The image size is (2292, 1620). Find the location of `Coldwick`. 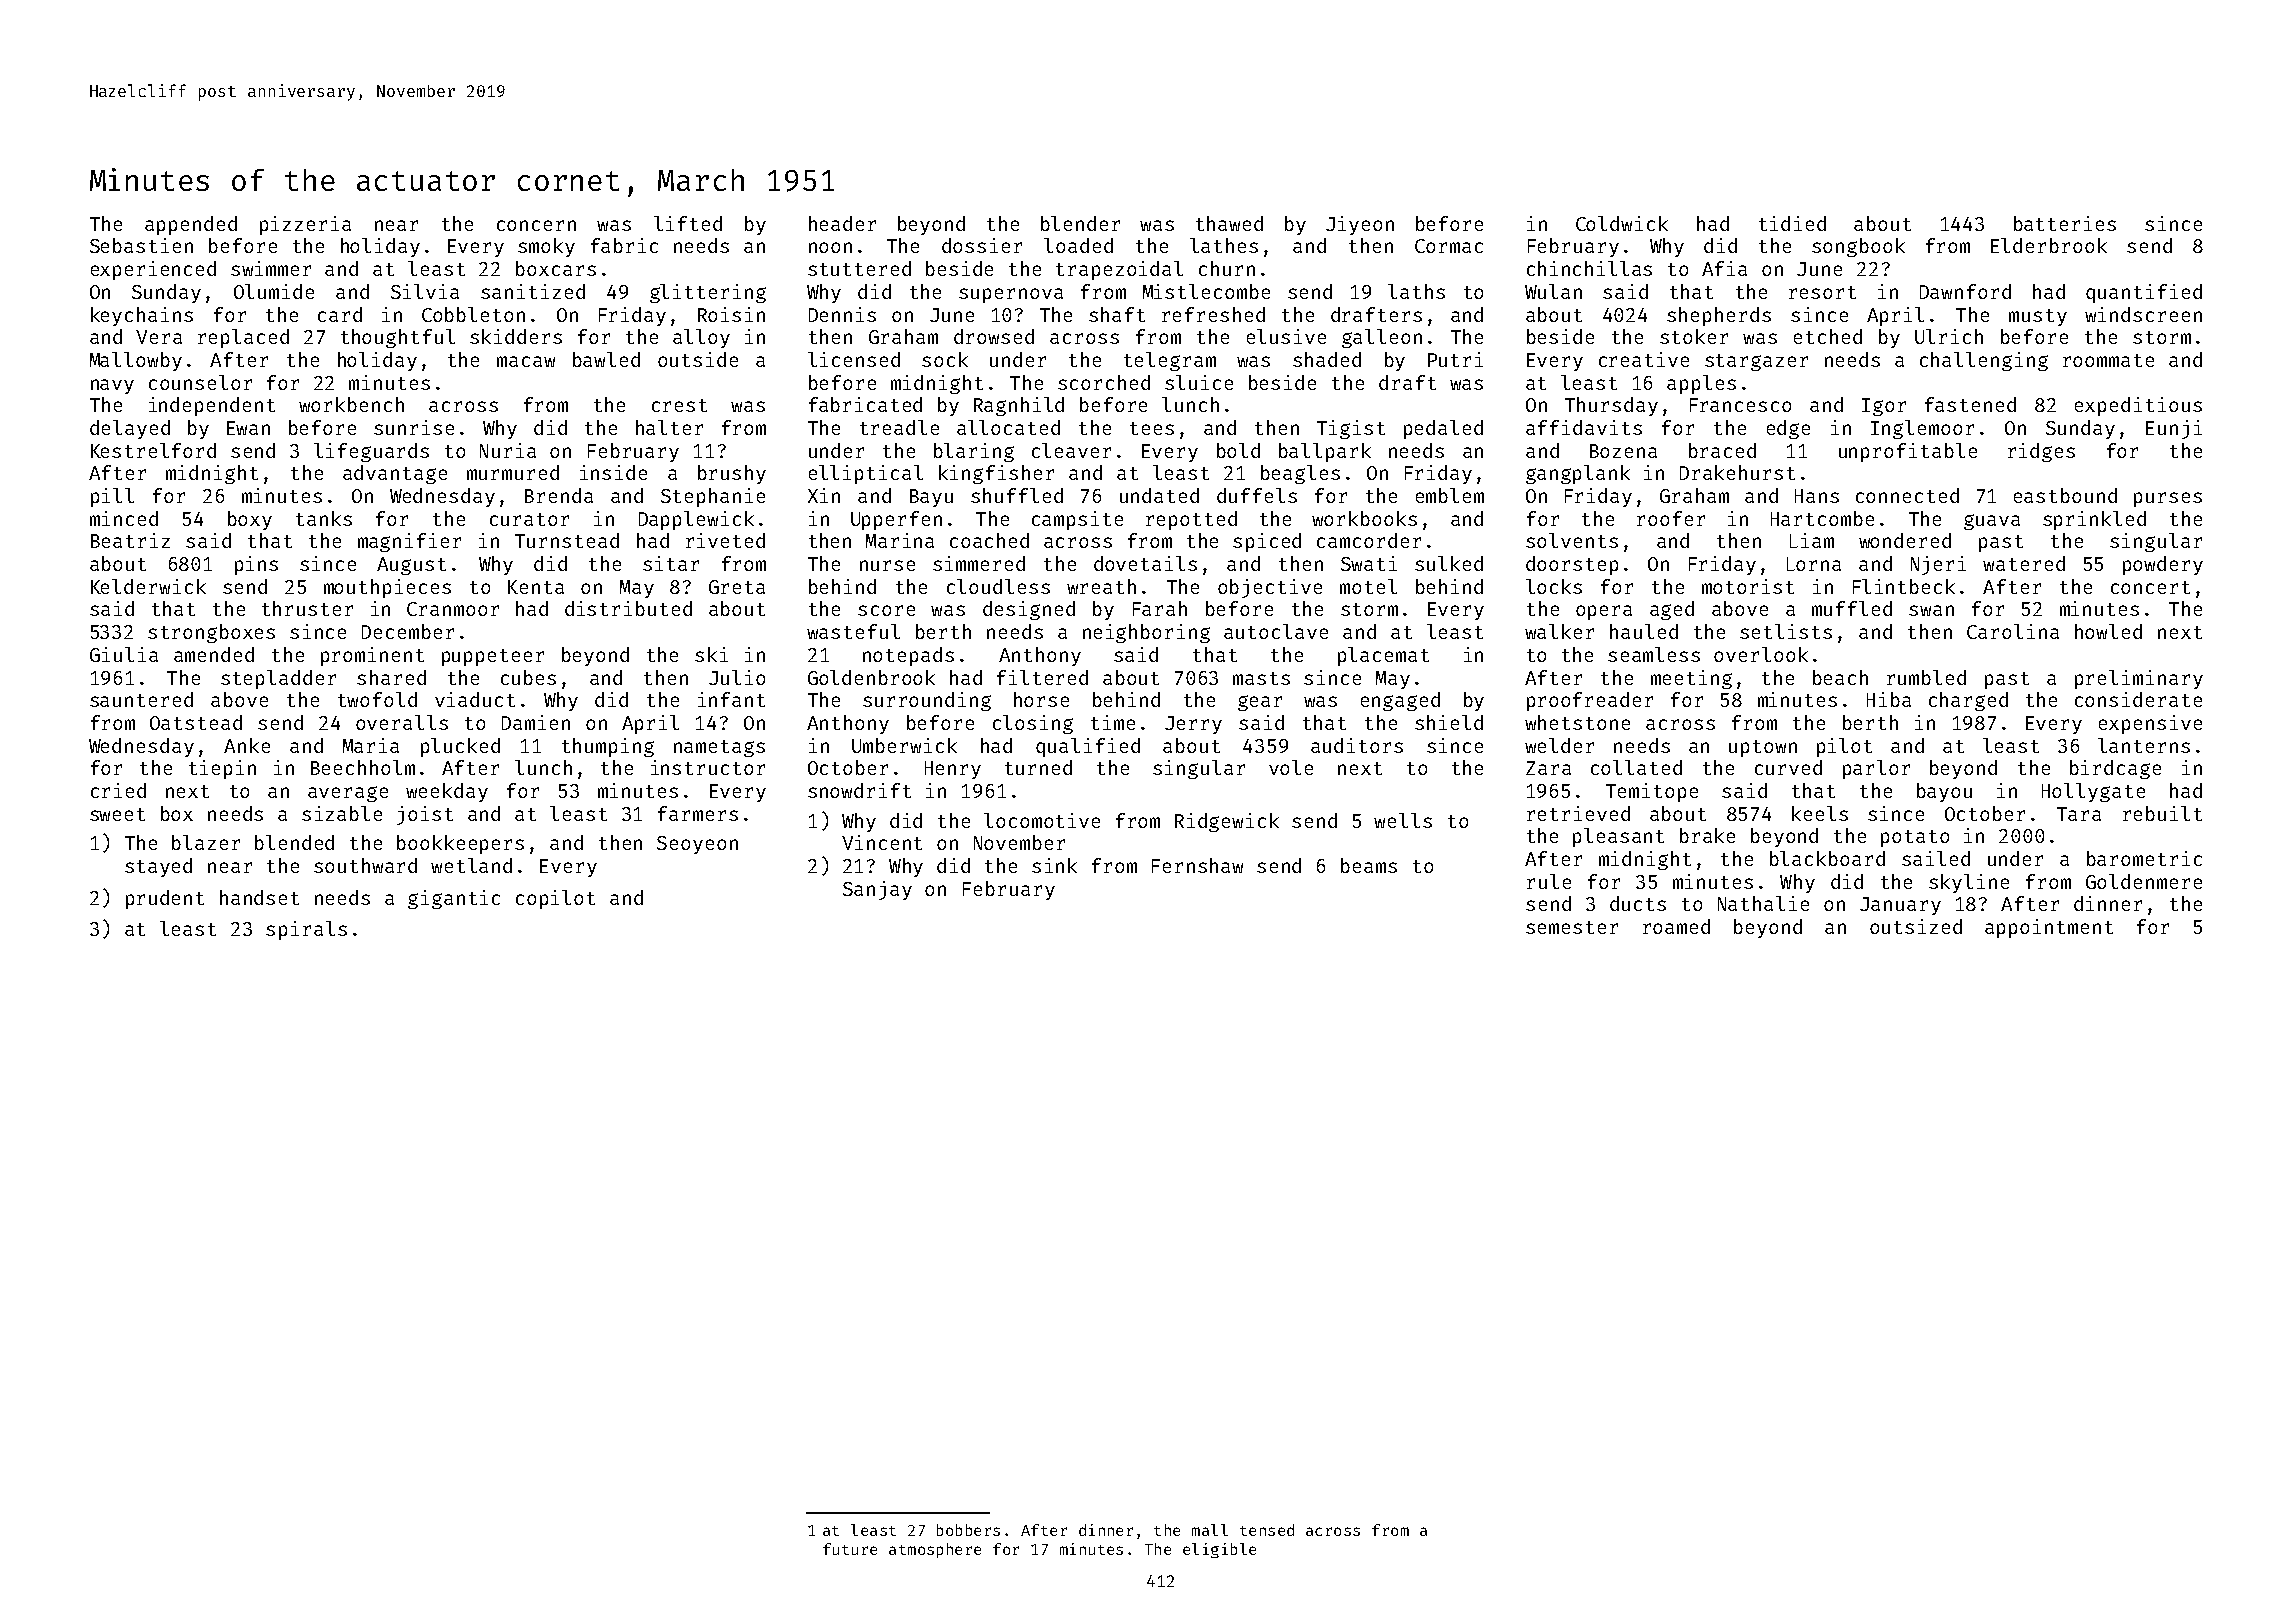

Coldwick is located at coordinates (1622, 223).
